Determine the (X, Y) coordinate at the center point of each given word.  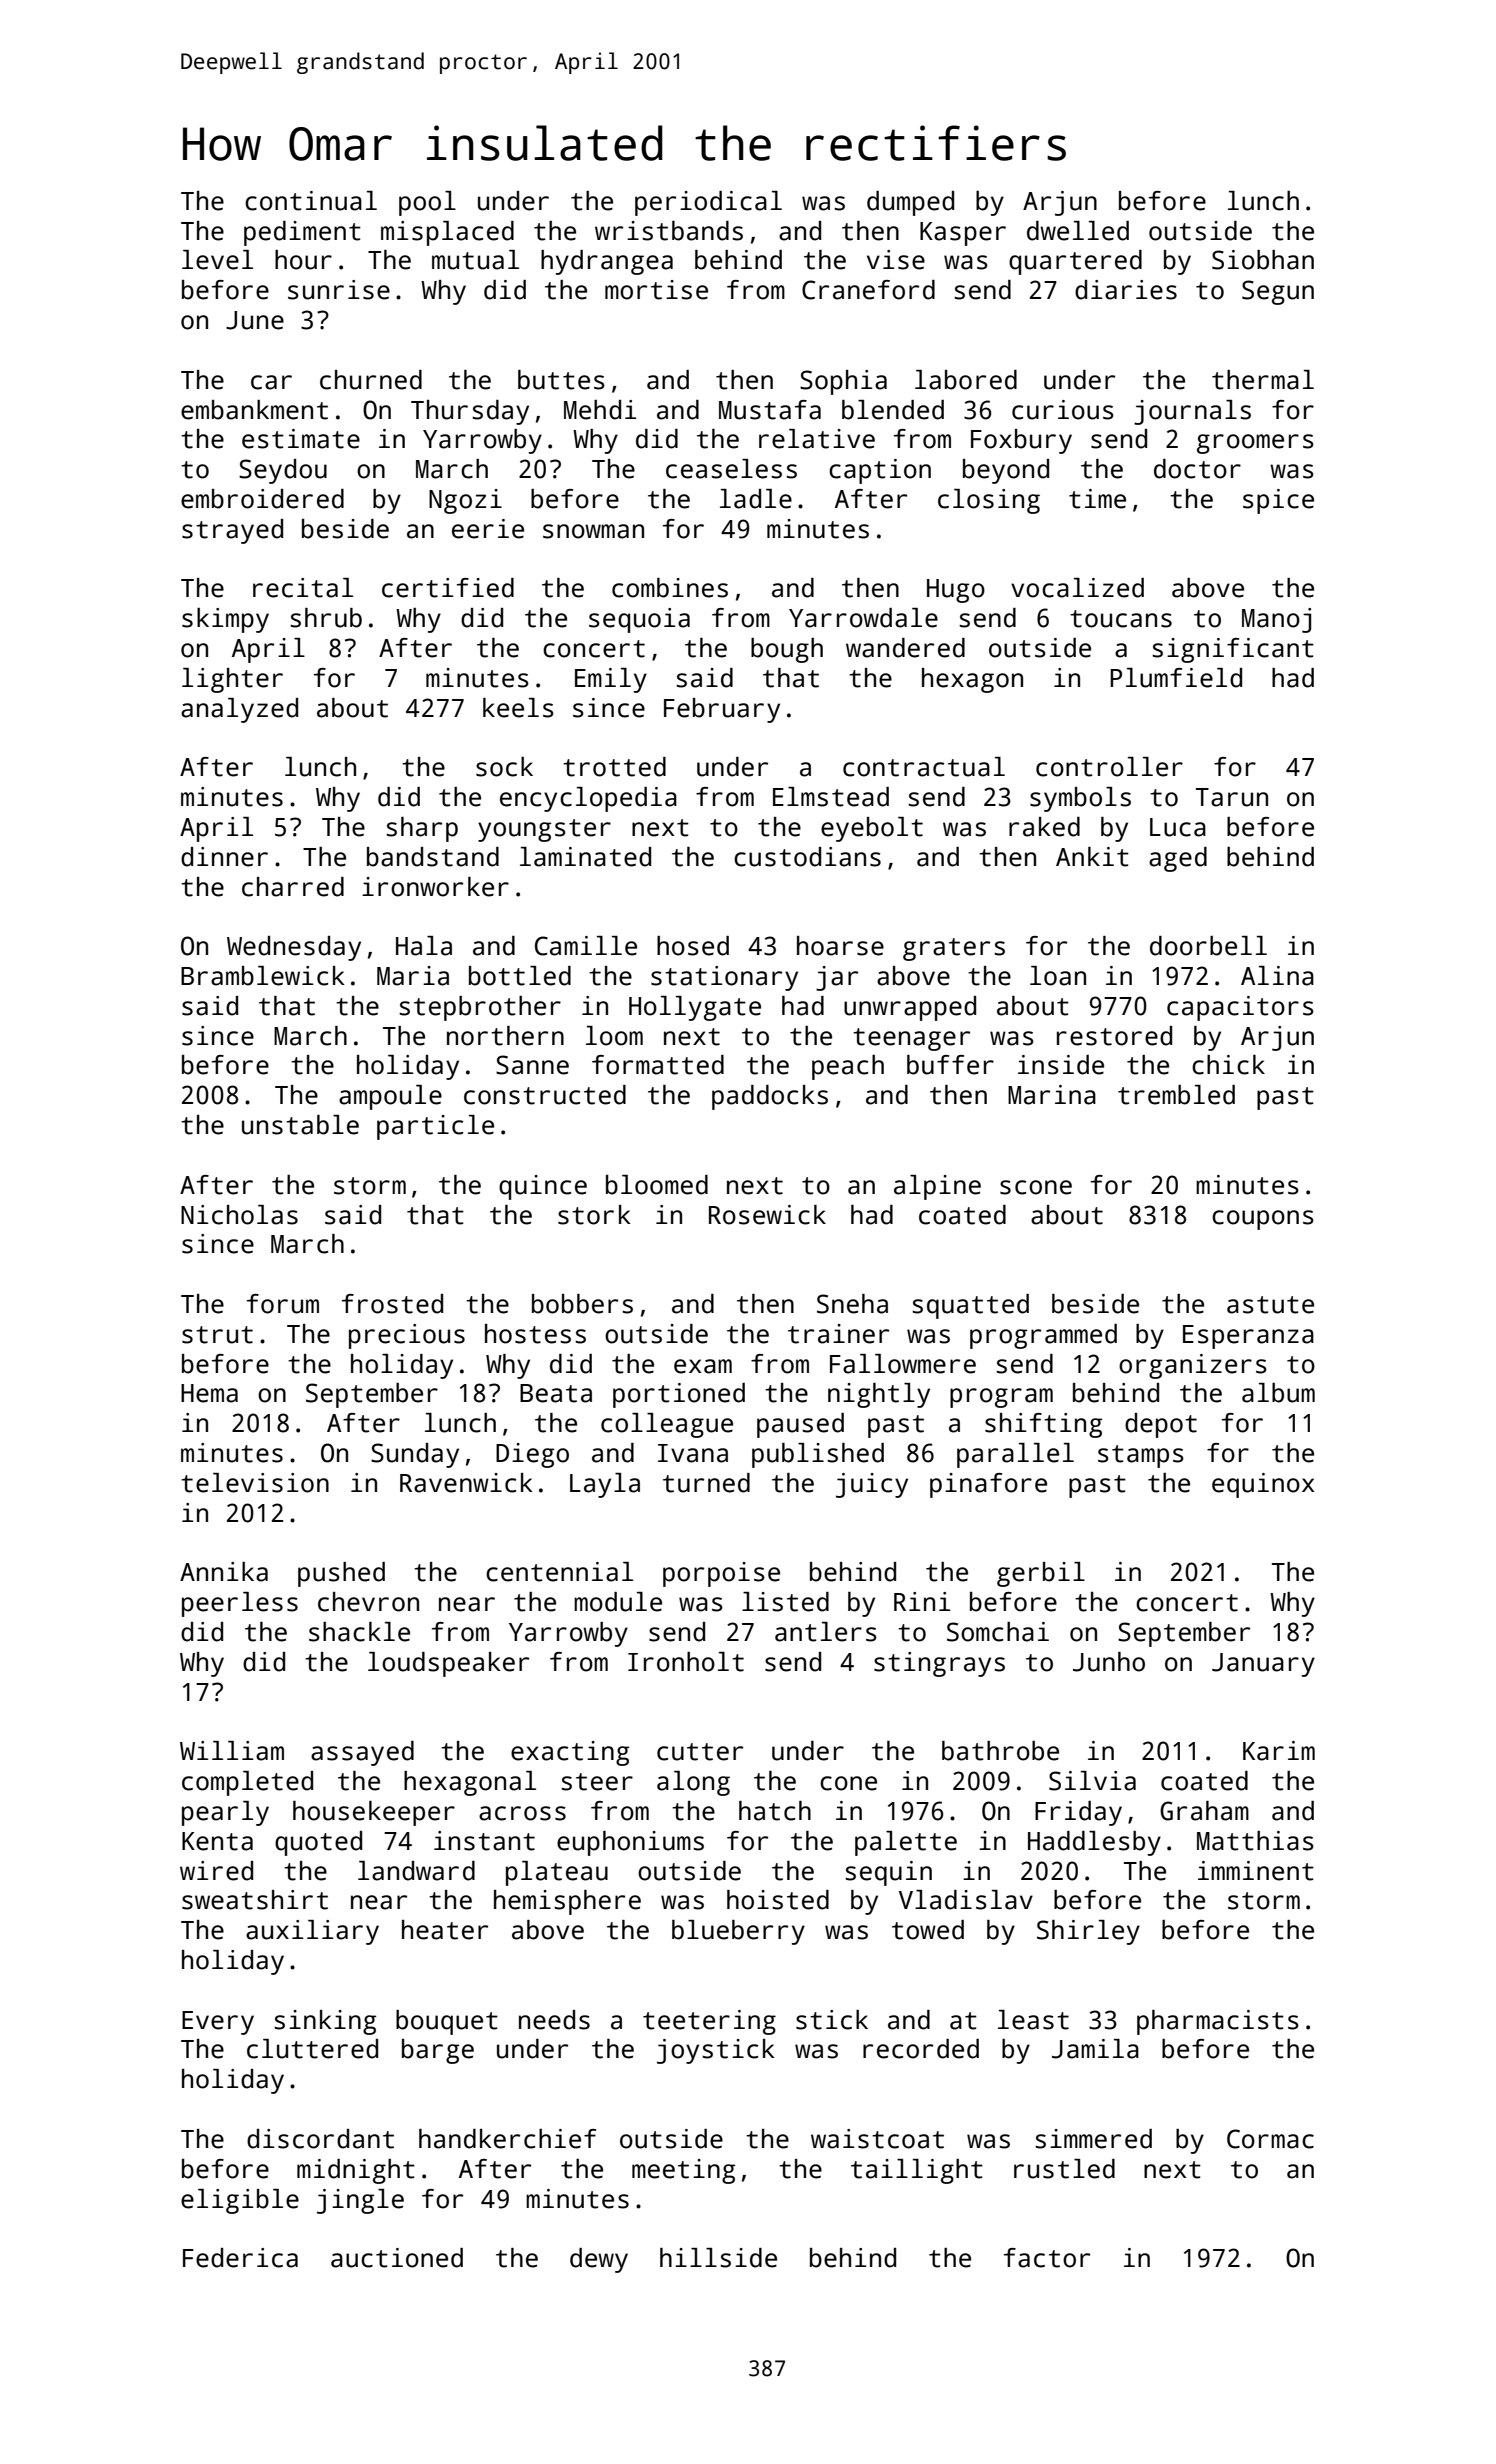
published (818, 1455)
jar (837, 978)
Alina (1277, 976)
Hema (209, 1393)
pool (427, 203)
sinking (325, 2022)
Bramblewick (263, 976)
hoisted (778, 1900)
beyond (1006, 471)
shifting (1043, 1425)
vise (896, 260)
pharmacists (1218, 2022)
